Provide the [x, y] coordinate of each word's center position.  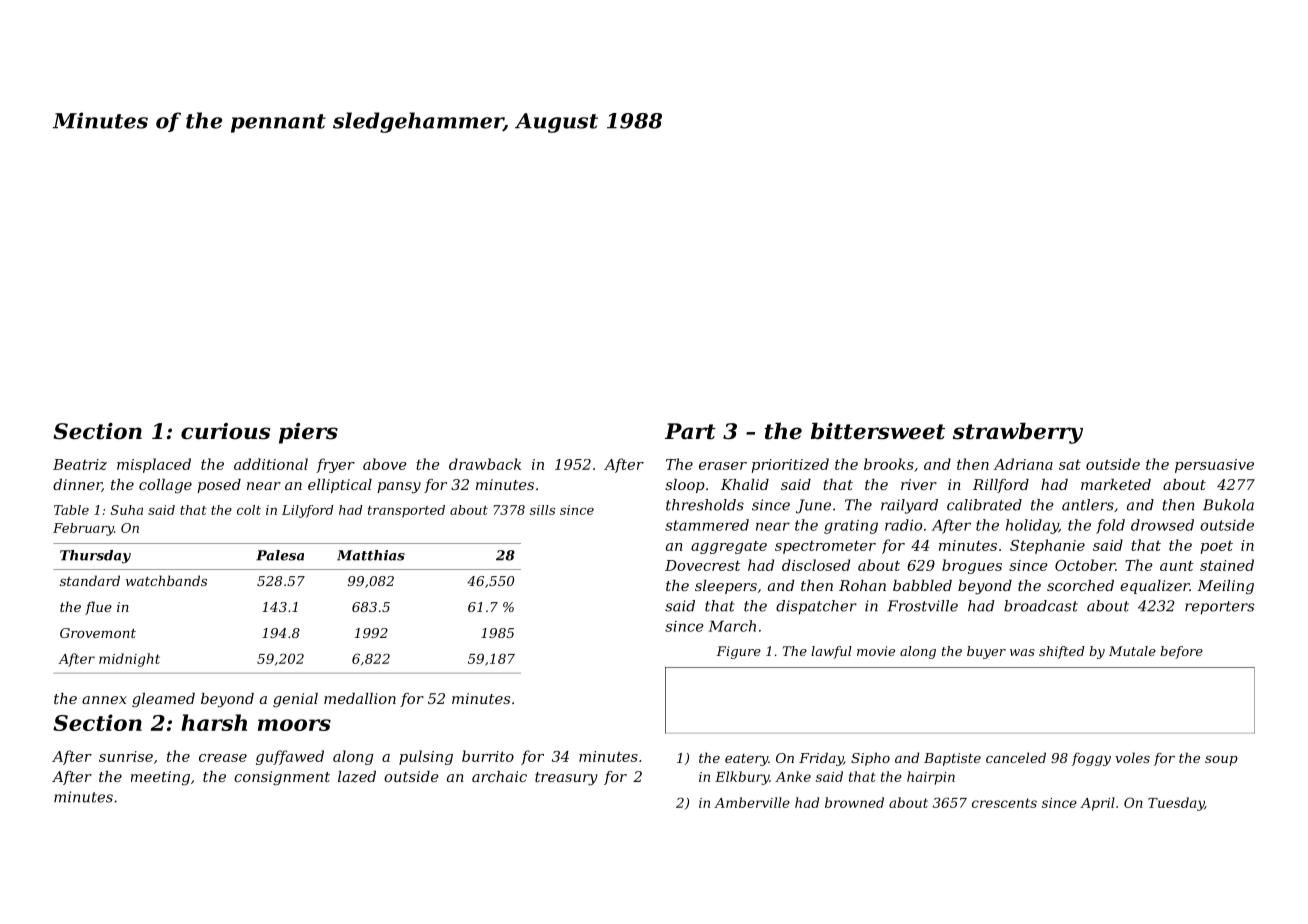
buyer [986, 652]
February [83, 529]
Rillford [1001, 486]
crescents [1004, 803]
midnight [129, 660]
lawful [831, 652]
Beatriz [80, 464]
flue [98, 608]
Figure [738, 652]
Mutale [1132, 651]
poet [1217, 547]
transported [406, 511]
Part [690, 431]
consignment [282, 778]
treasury [566, 779]
